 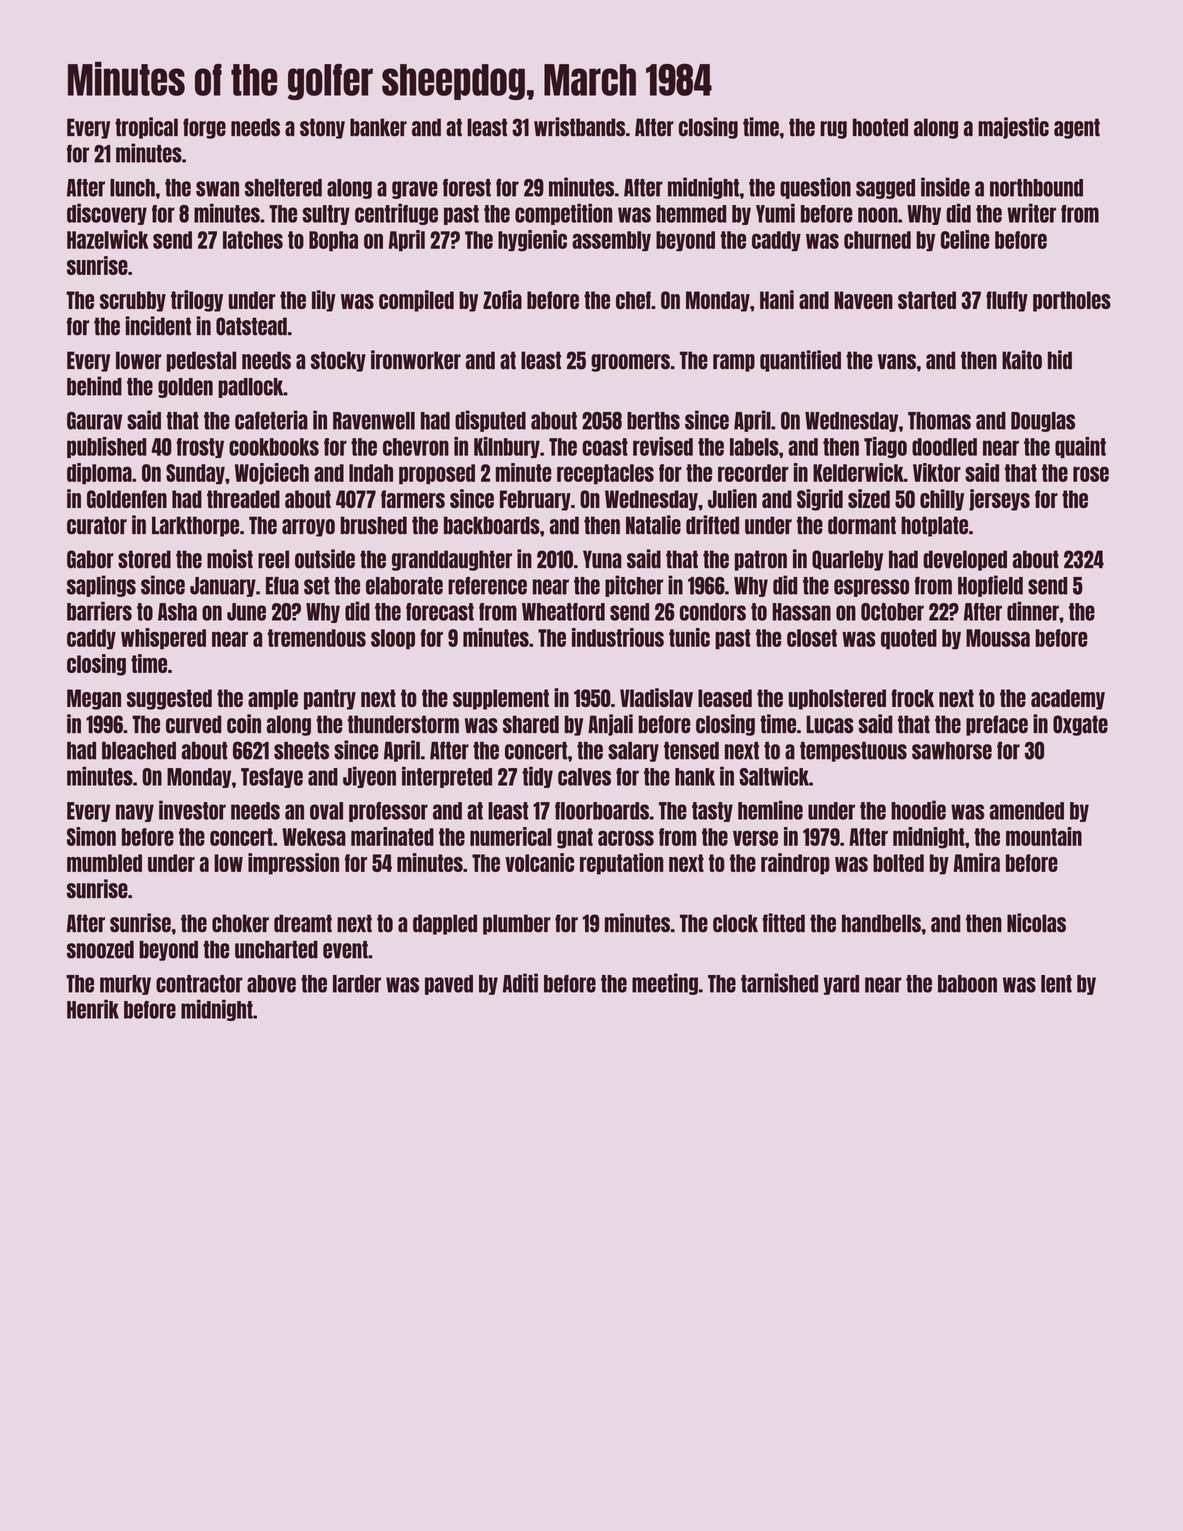 I want to click on agent, so click(x=1077, y=128).
